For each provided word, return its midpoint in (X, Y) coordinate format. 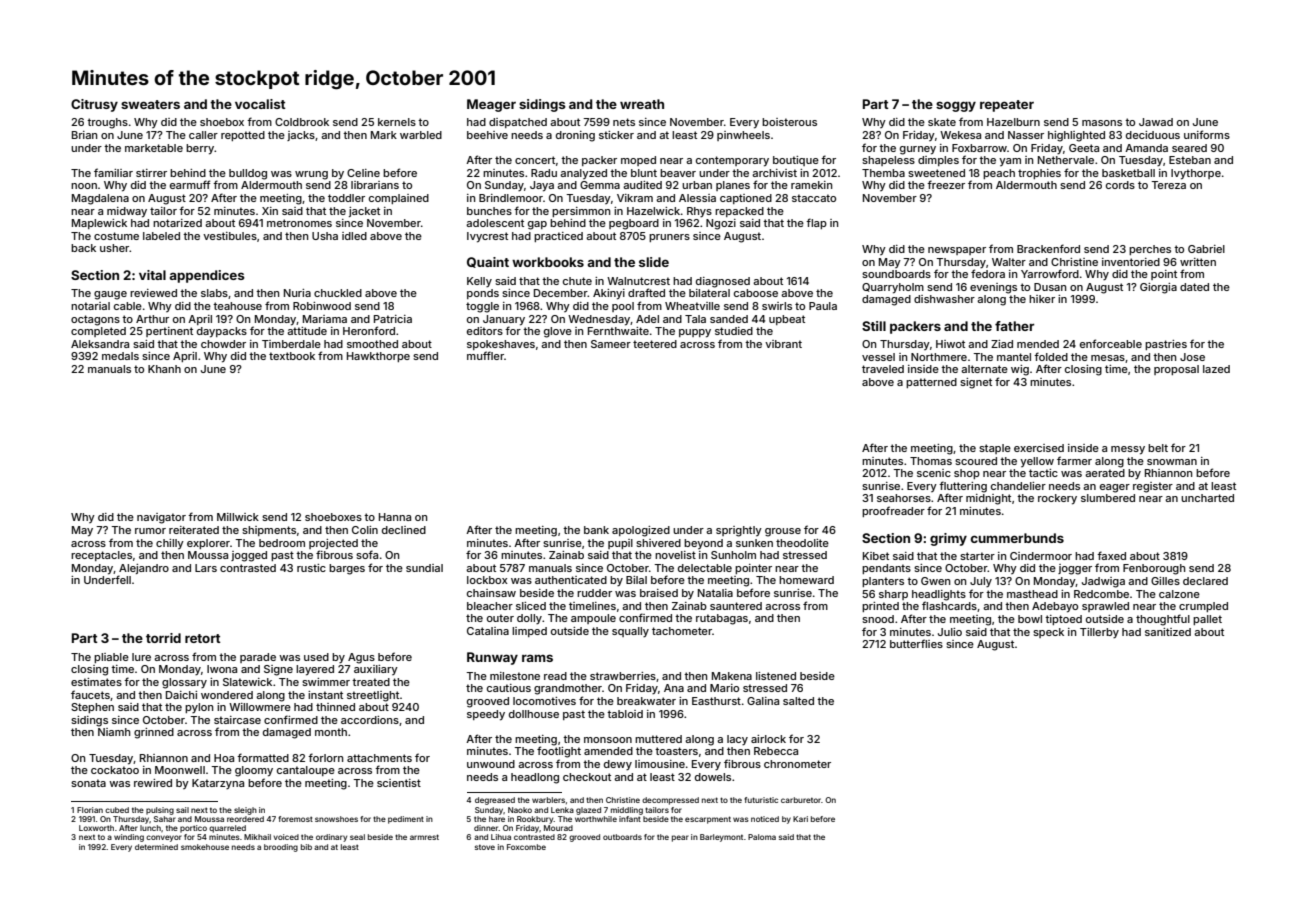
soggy (956, 106)
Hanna (395, 517)
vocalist (260, 104)
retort (203, 638)
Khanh (164, 369)
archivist (774, 173)
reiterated (194, 530)
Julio (950, 632)
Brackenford (1048, 248)
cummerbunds (1017, 538)
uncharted (1207, 498)
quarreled (227, 829)
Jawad (1156, 122)
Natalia (715, 593)
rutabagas (722, 619)
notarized (177, 223)
